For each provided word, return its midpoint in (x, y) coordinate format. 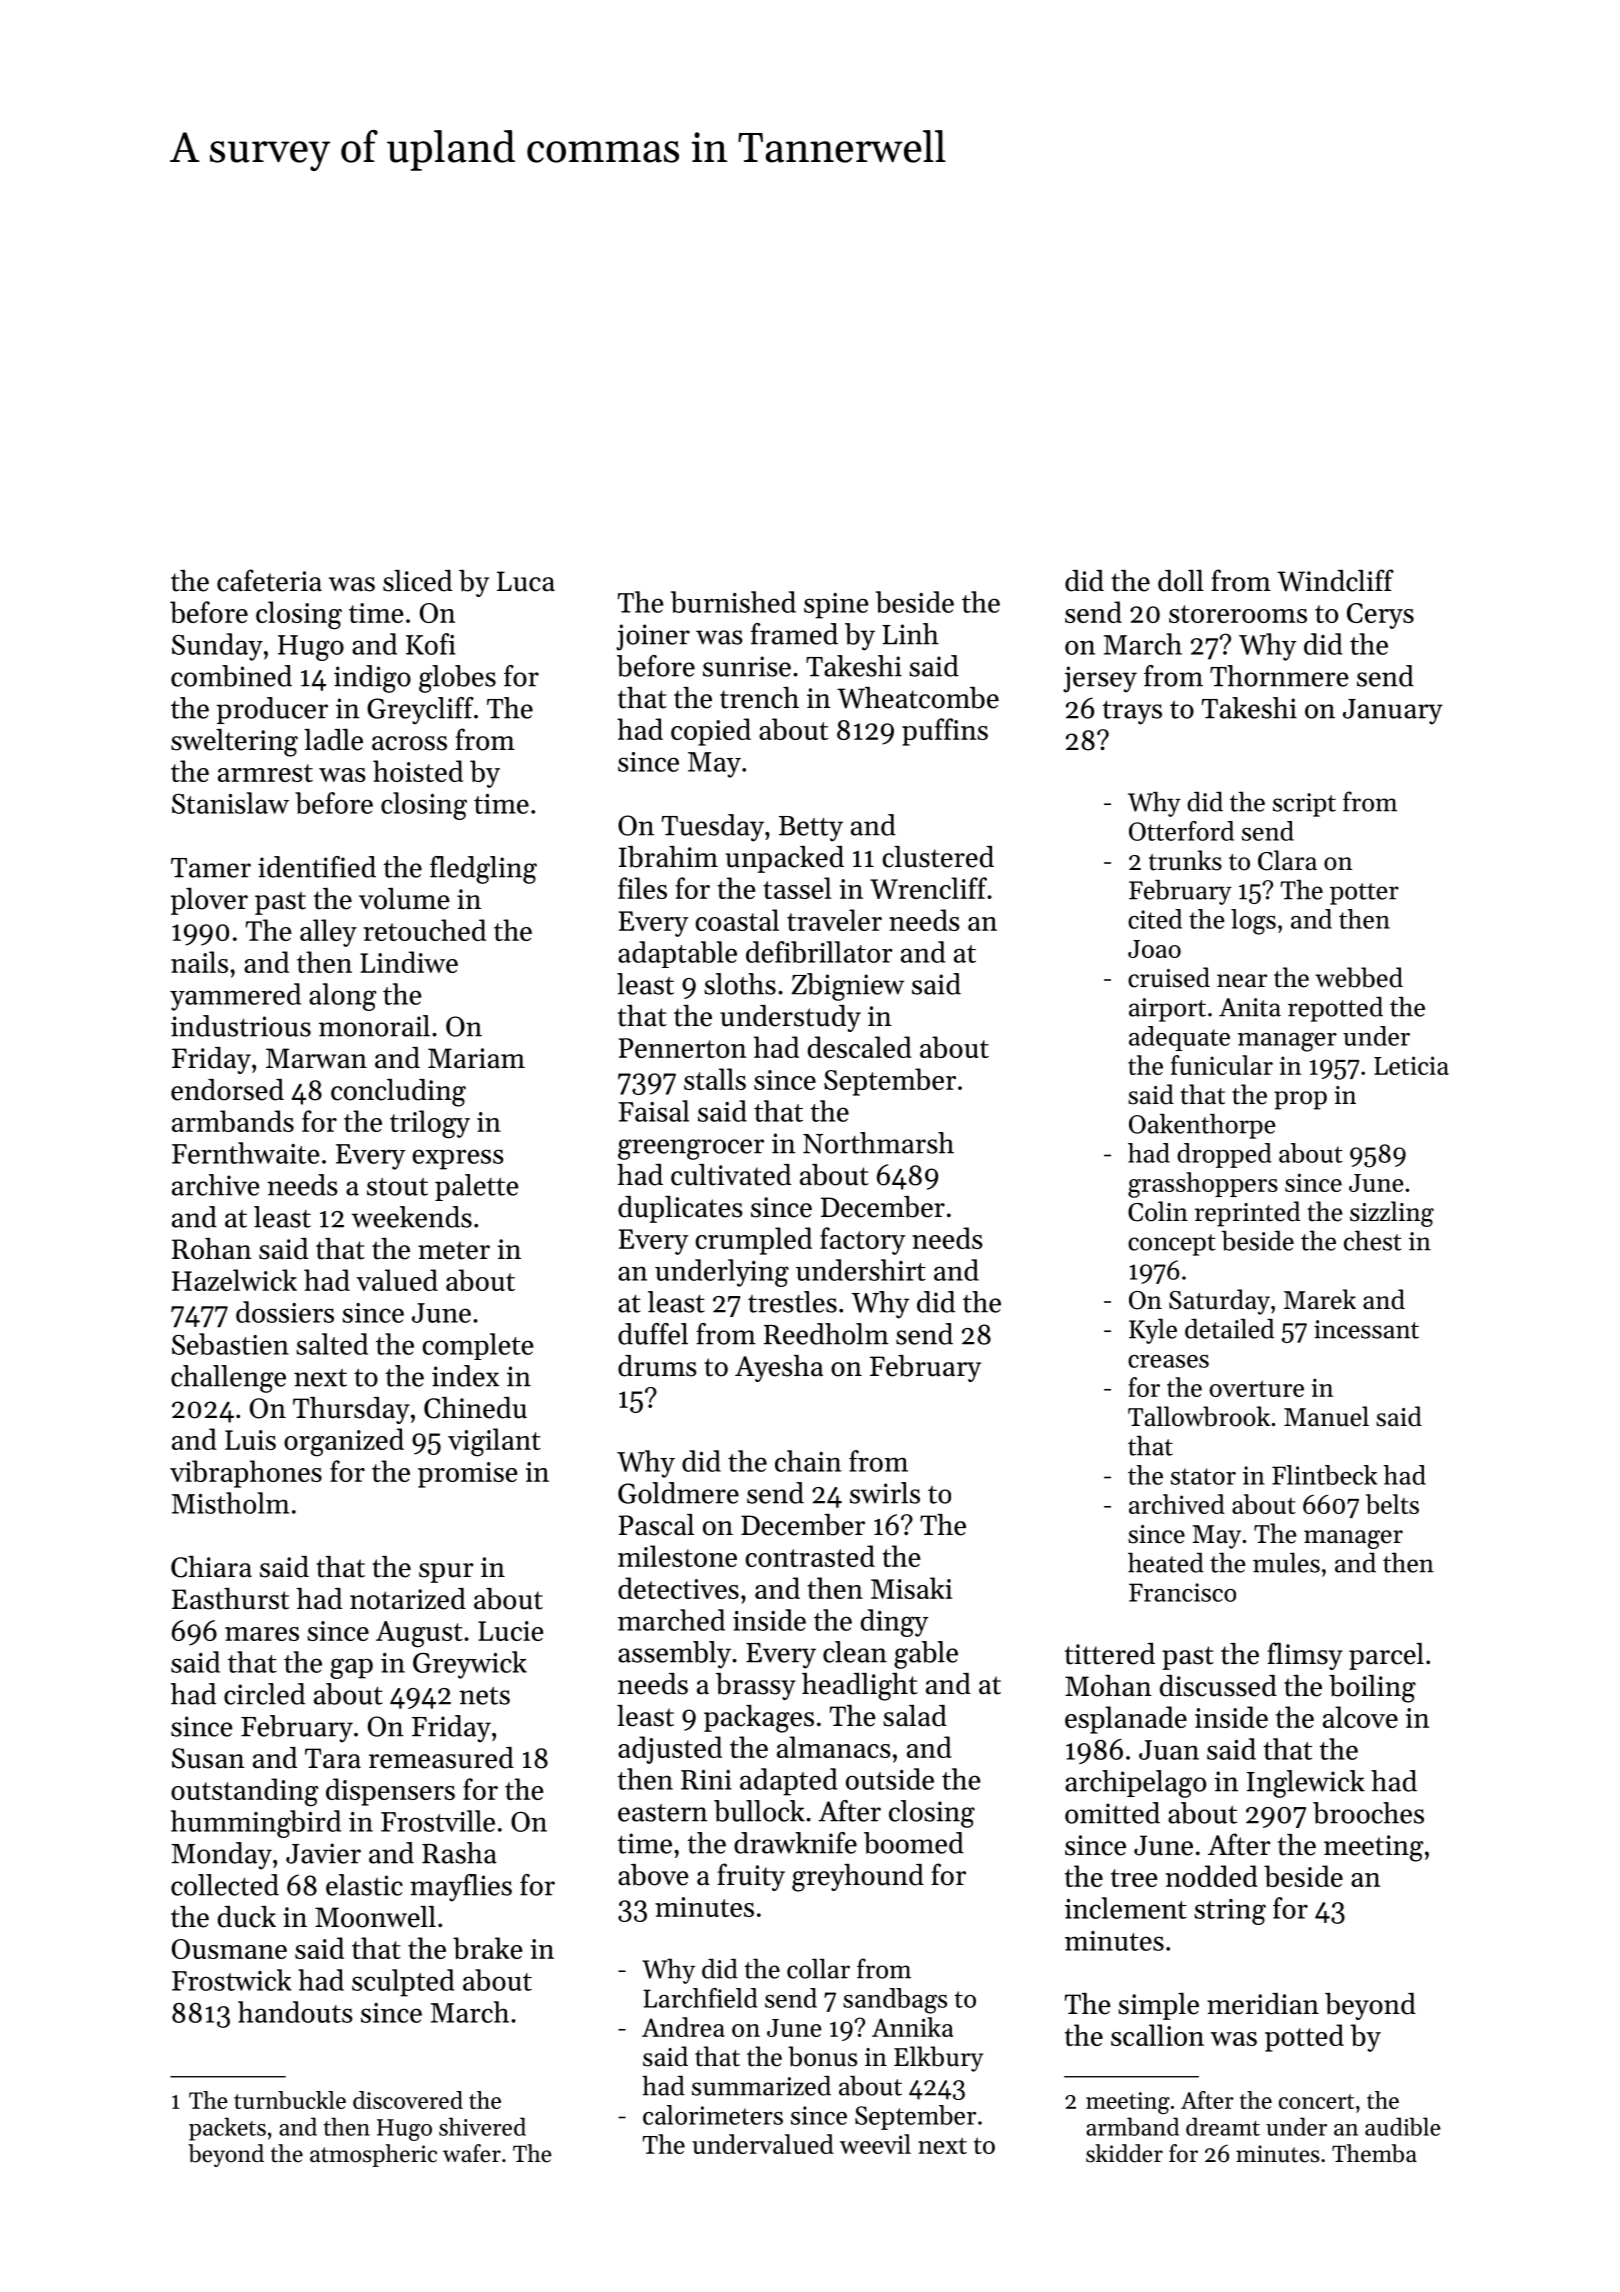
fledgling (483, 870)
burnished (733, 602)
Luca (526, 581)
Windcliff (1335, 580)
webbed (1359, 977)
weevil (875, 2144)
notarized (408, 1599)
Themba (1374, 2153)
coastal (737, 920)
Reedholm (826, 1334)
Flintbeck (1324, 1475)
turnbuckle (290, 2100)
